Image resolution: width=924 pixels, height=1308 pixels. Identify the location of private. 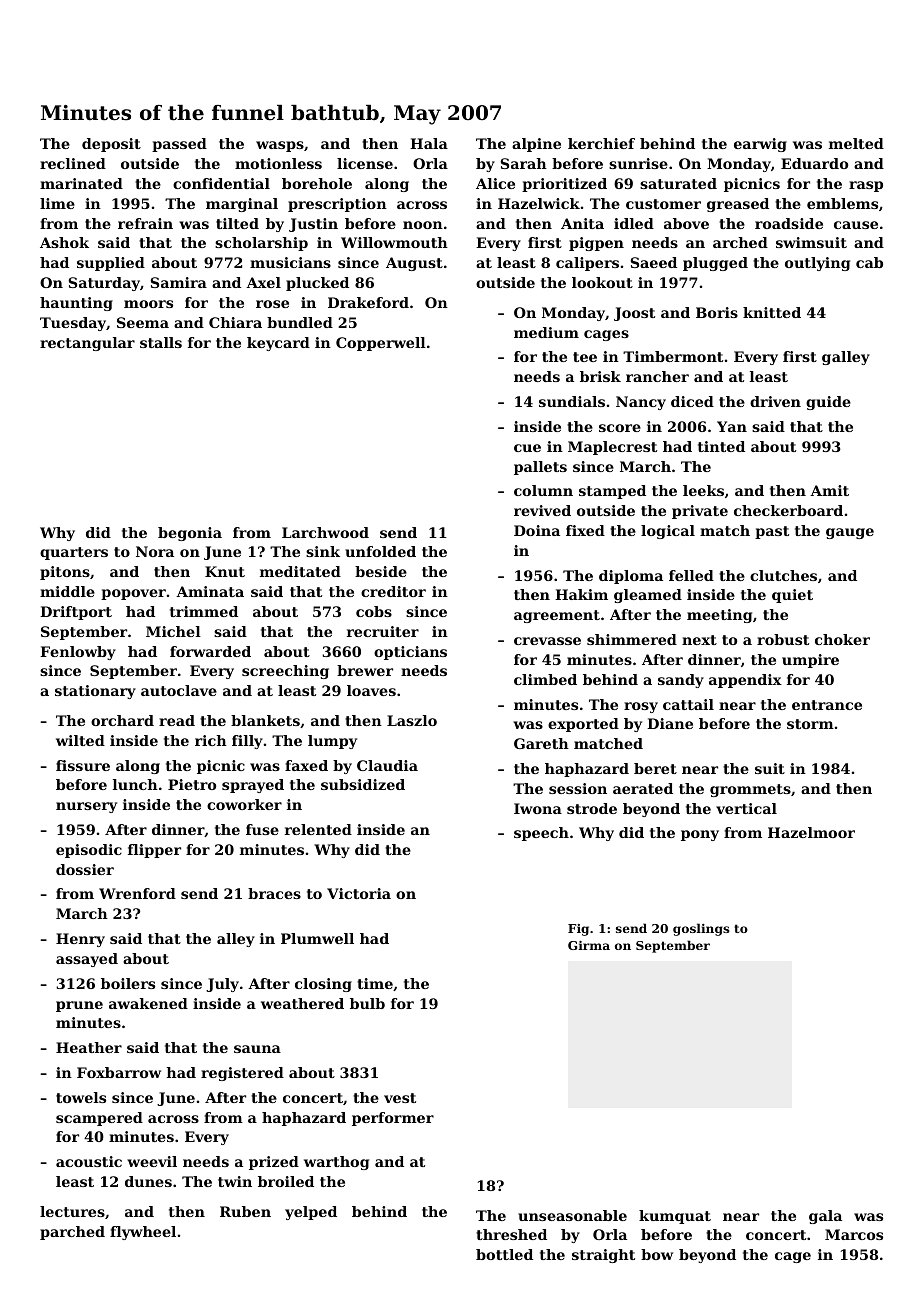
(700, 512).
